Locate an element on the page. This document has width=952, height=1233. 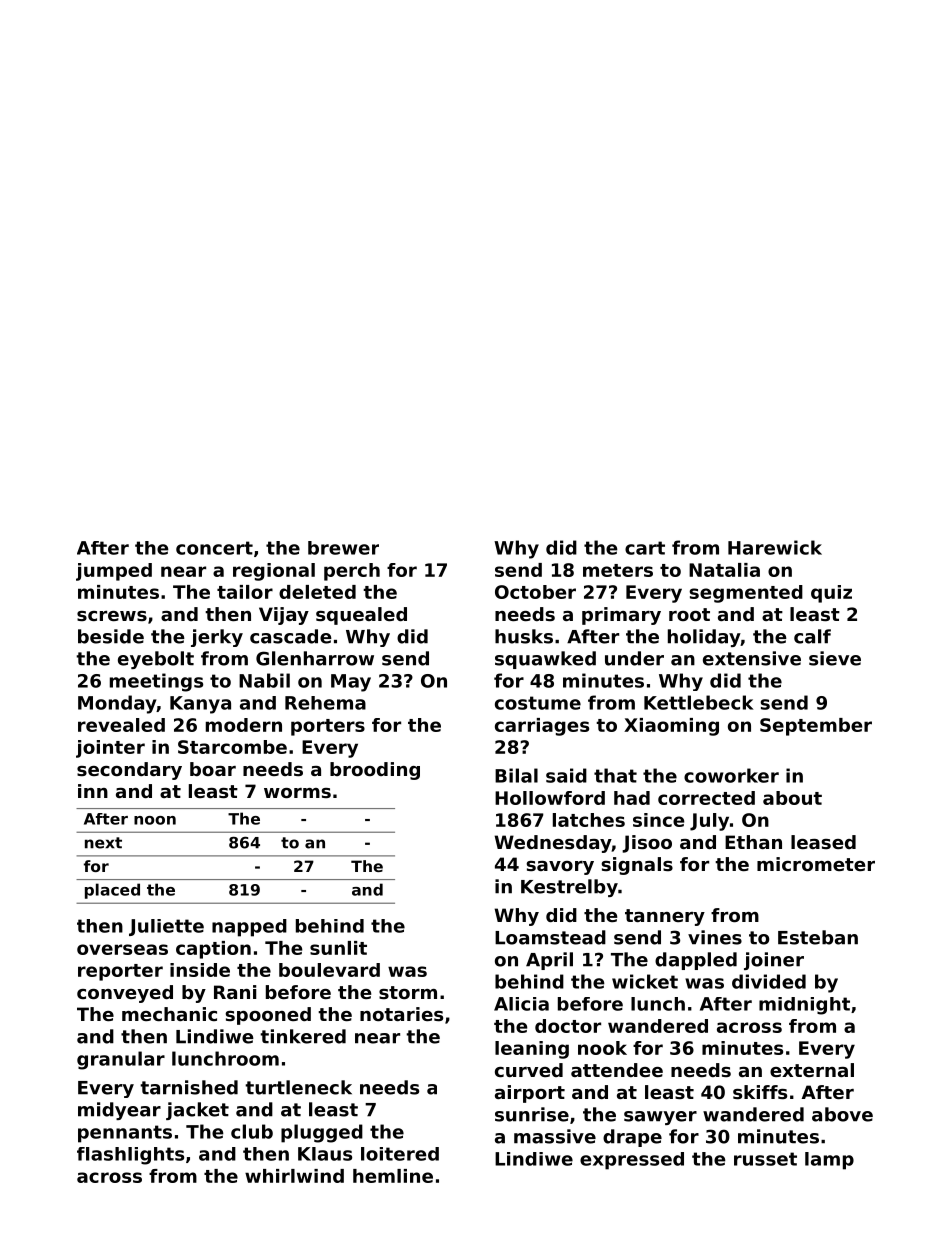
Harewick is located at coordinates (775, 547).
